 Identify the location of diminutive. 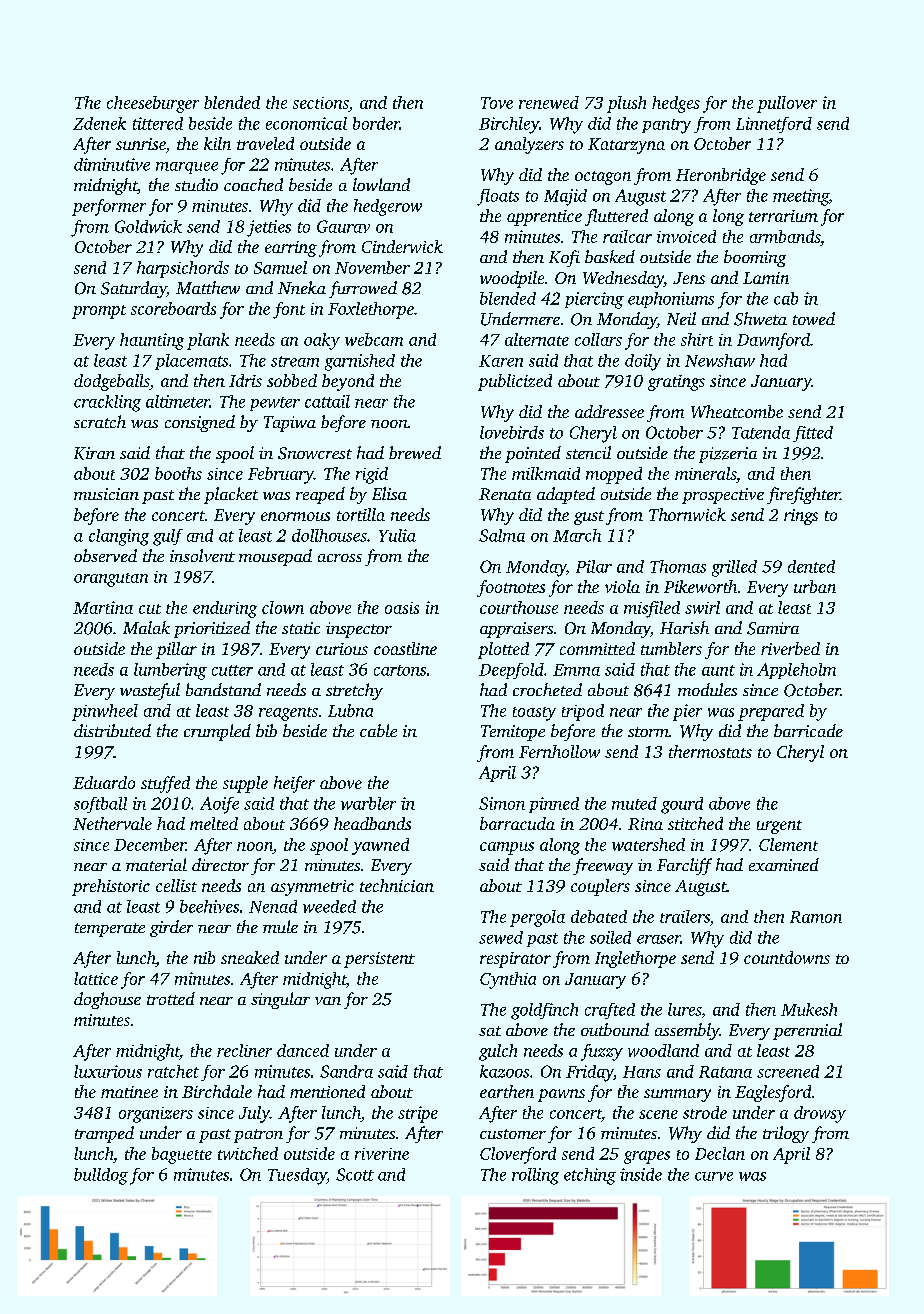
(112, 164).
